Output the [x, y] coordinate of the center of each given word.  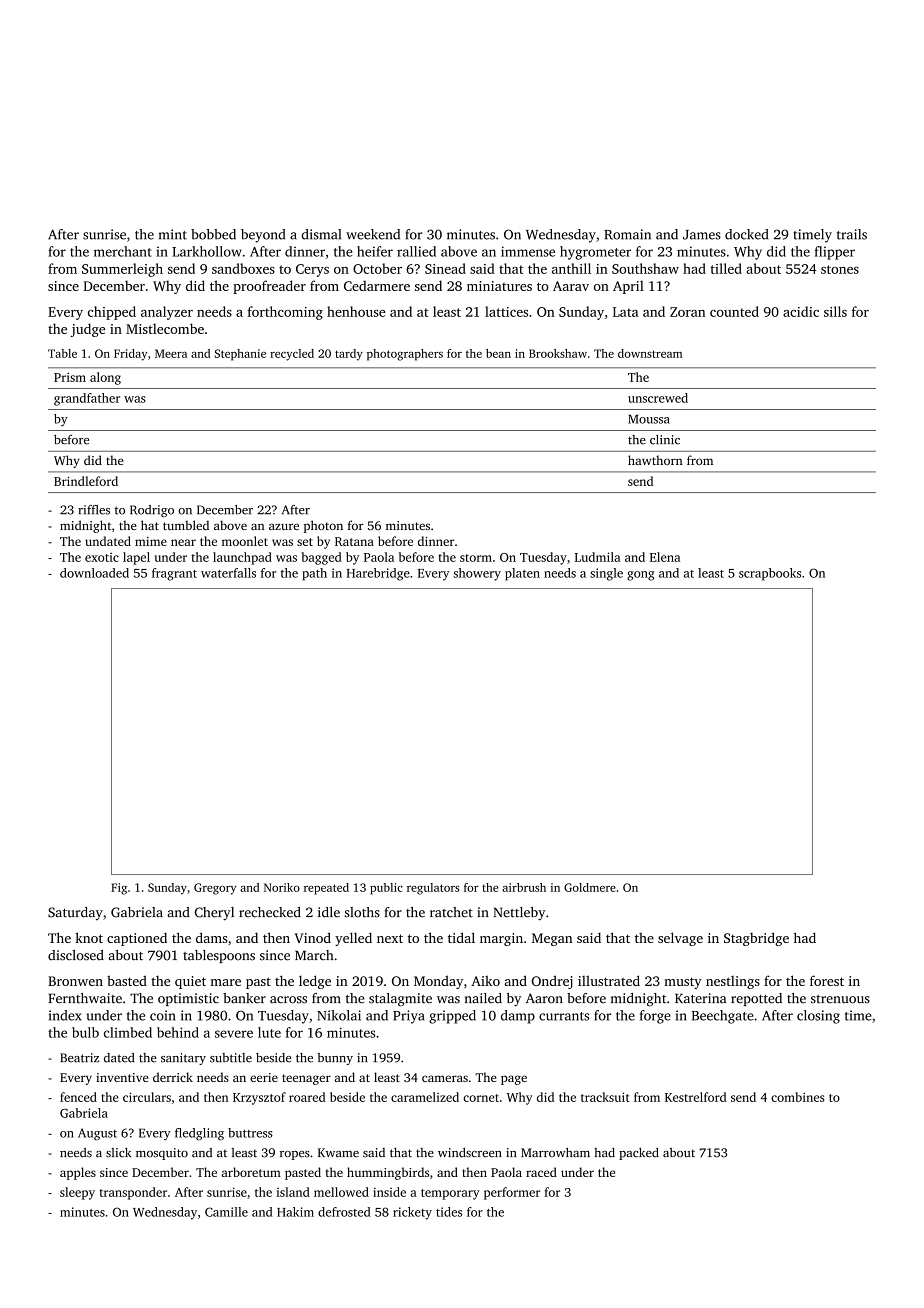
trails [852, 234]
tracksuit [605, 1097]
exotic [102, 557]
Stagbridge [756, 939]
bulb [85, 1032]
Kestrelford [695, 1097]
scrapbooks [770, 574]
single [606, 574]
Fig [119, 889]
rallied [416, 251]
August [97, 1134]
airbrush [524, 887]
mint [172, 234]
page [514, 1080]
